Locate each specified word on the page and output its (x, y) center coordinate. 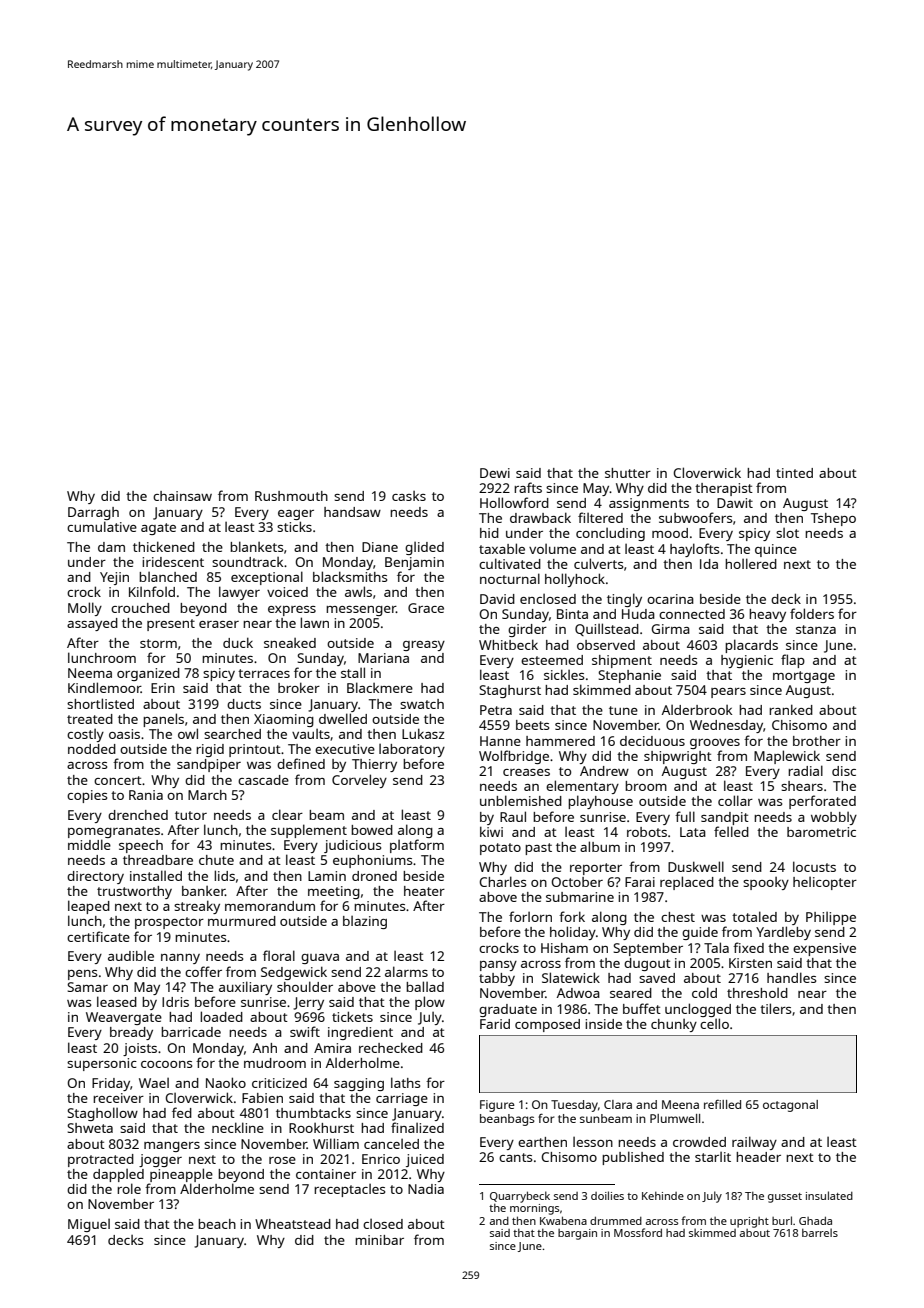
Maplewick (787, 757)
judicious (352, 846)
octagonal (790, 1106)
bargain (577, 1234)
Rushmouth (291, 496)
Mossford (638, 1232)
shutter (628, 473)
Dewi (495, 473)
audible (131, 956)
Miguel (89, 1225)
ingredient (360, 1033)
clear (287, 814)
